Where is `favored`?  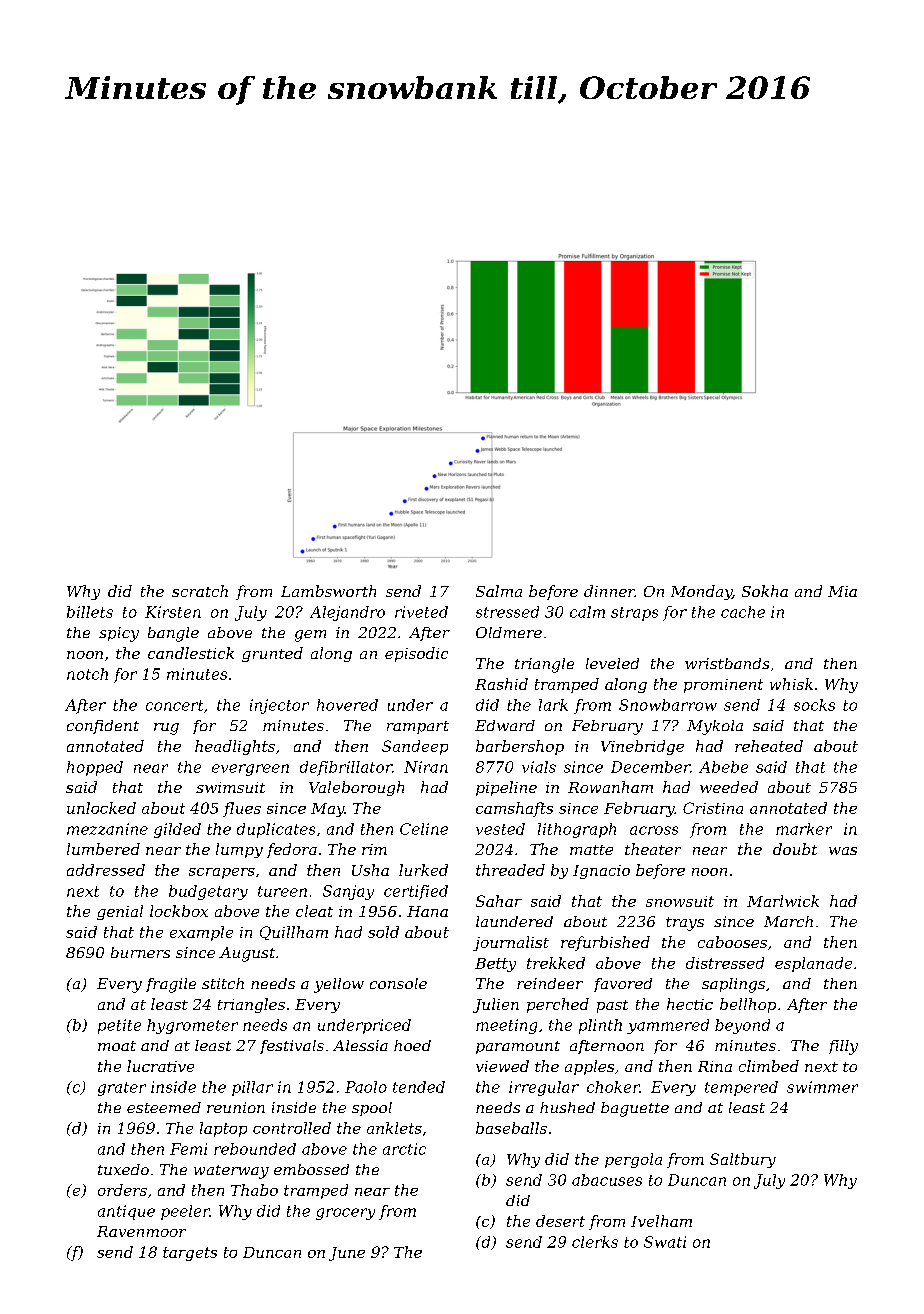 favored is located at coordinates (623, 985).
